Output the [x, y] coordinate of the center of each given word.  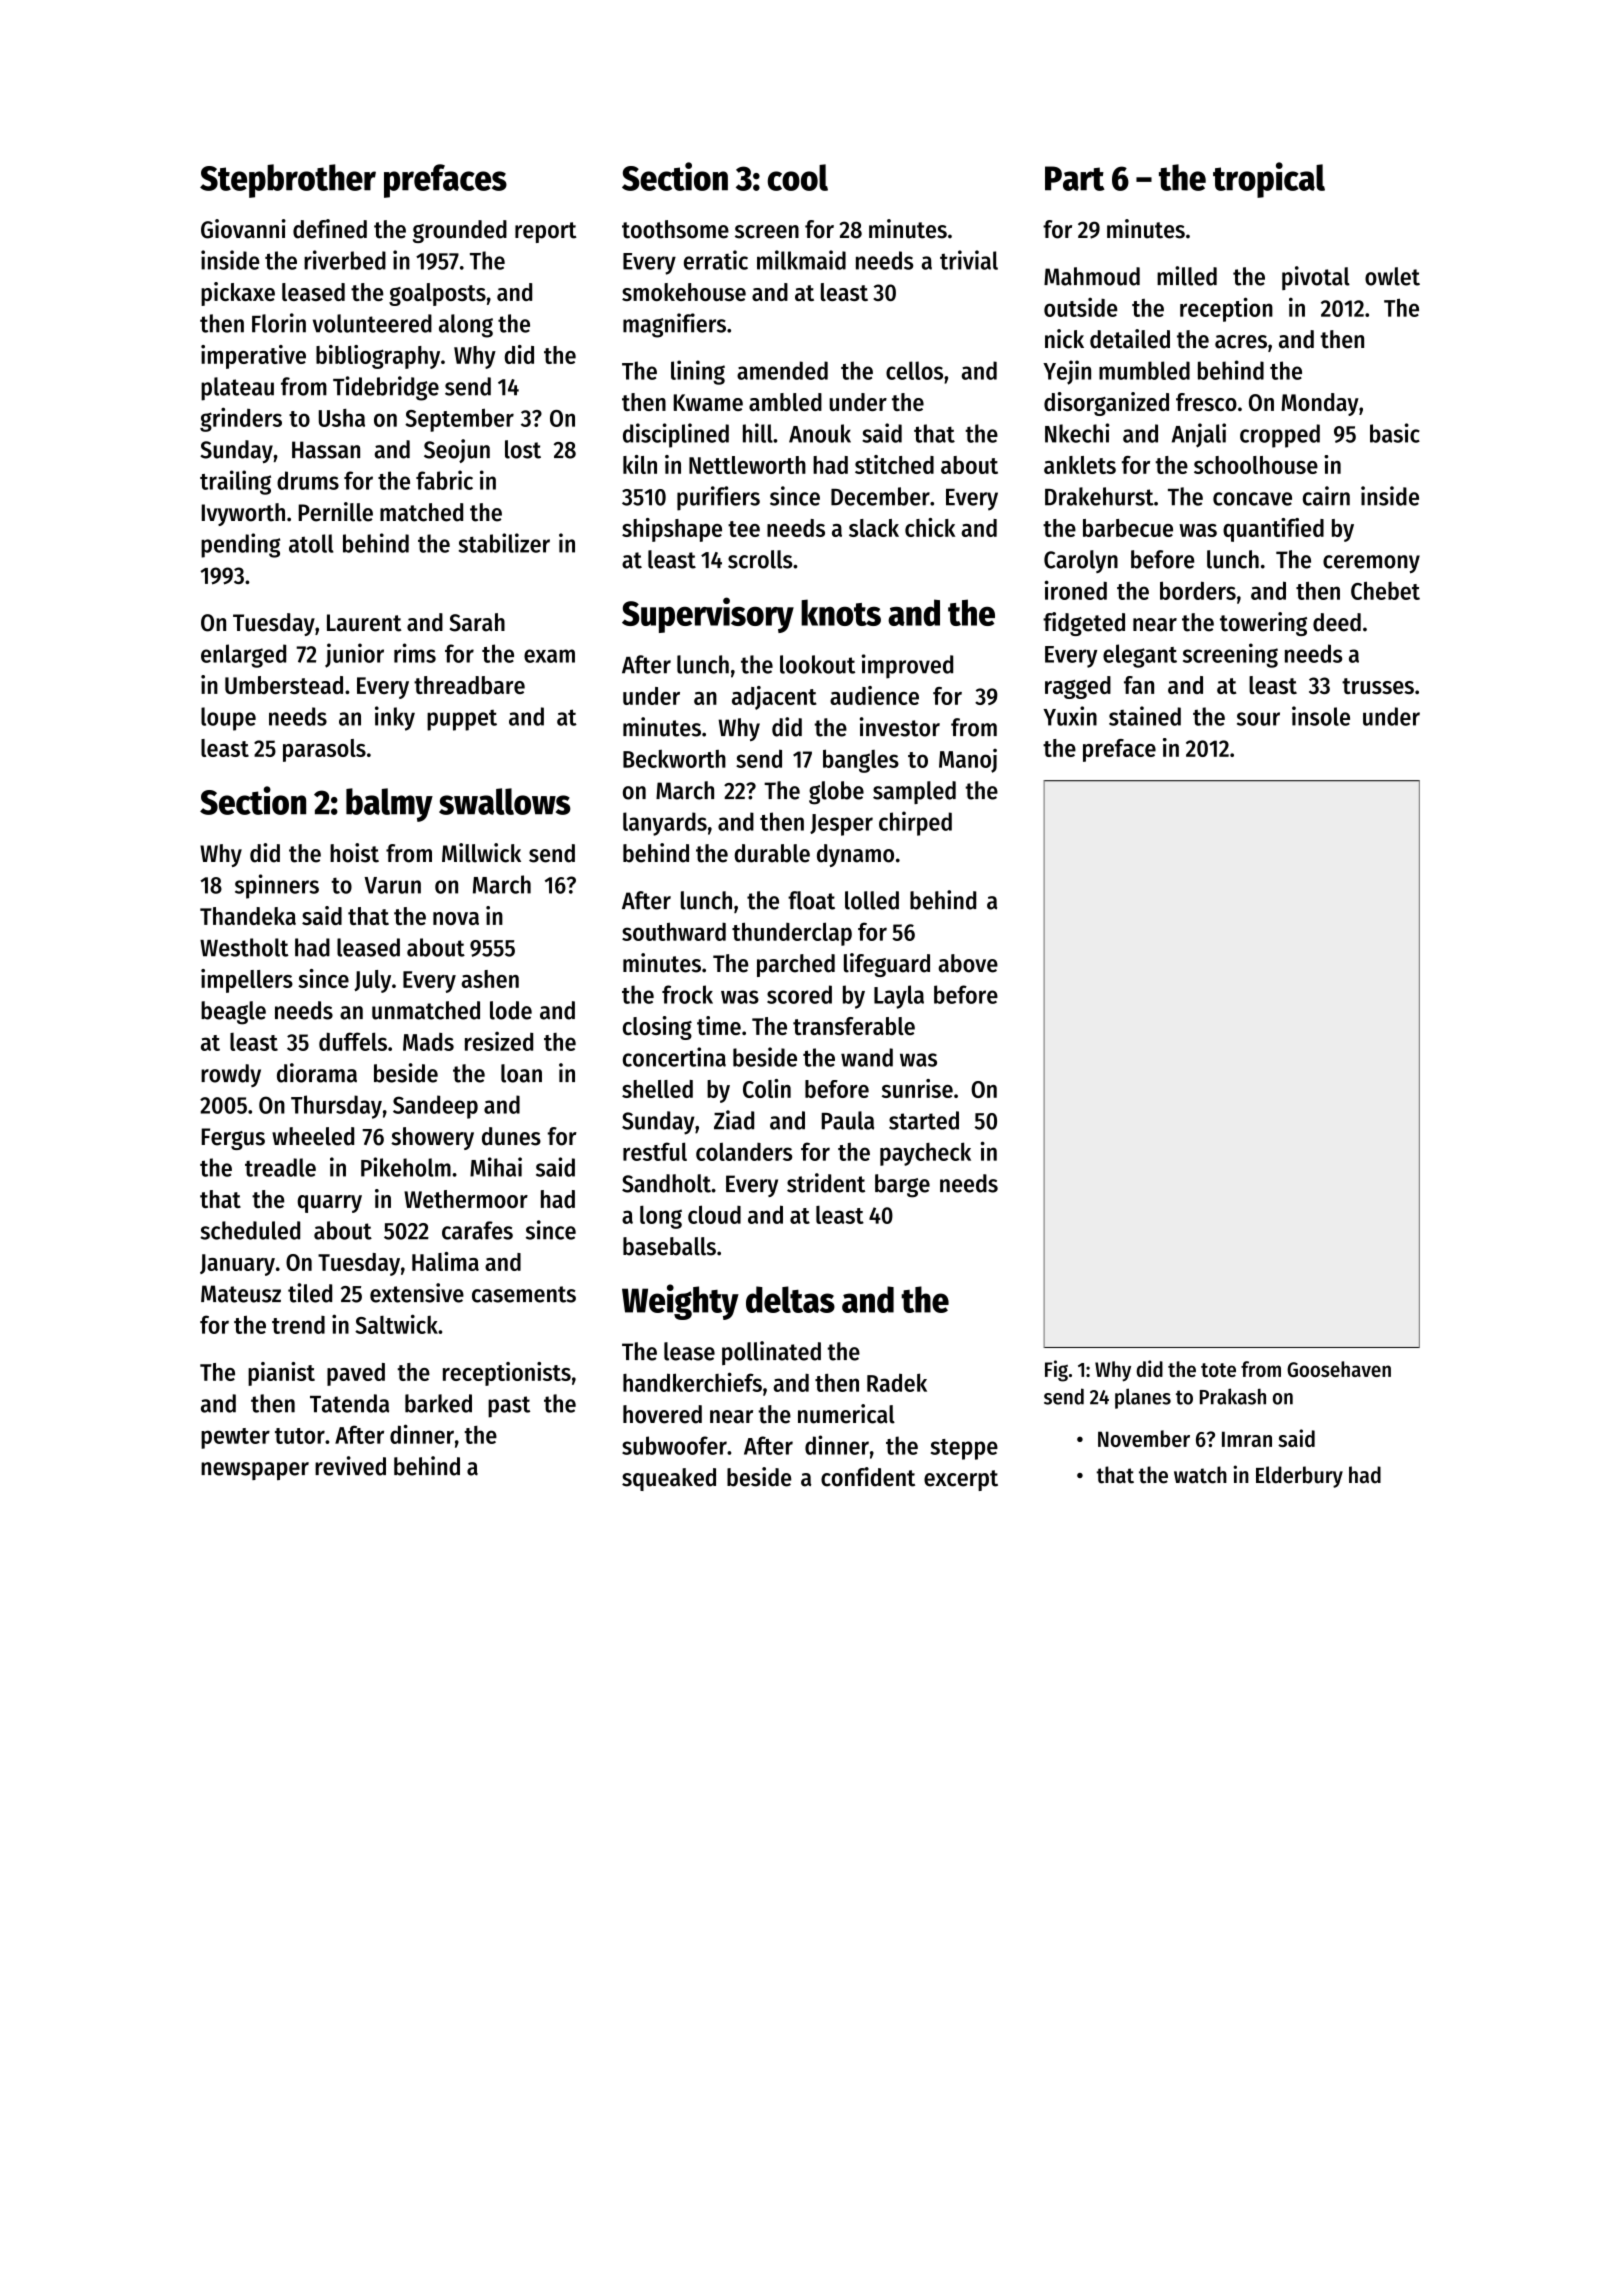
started [924, 1120]
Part [1075, 178]
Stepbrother [288, 181]
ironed [1076, 590]
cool [798, 177]
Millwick [481, 853]
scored [799, 994]
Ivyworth [243, 514]
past [509, 1407]
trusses [1378, 686]
